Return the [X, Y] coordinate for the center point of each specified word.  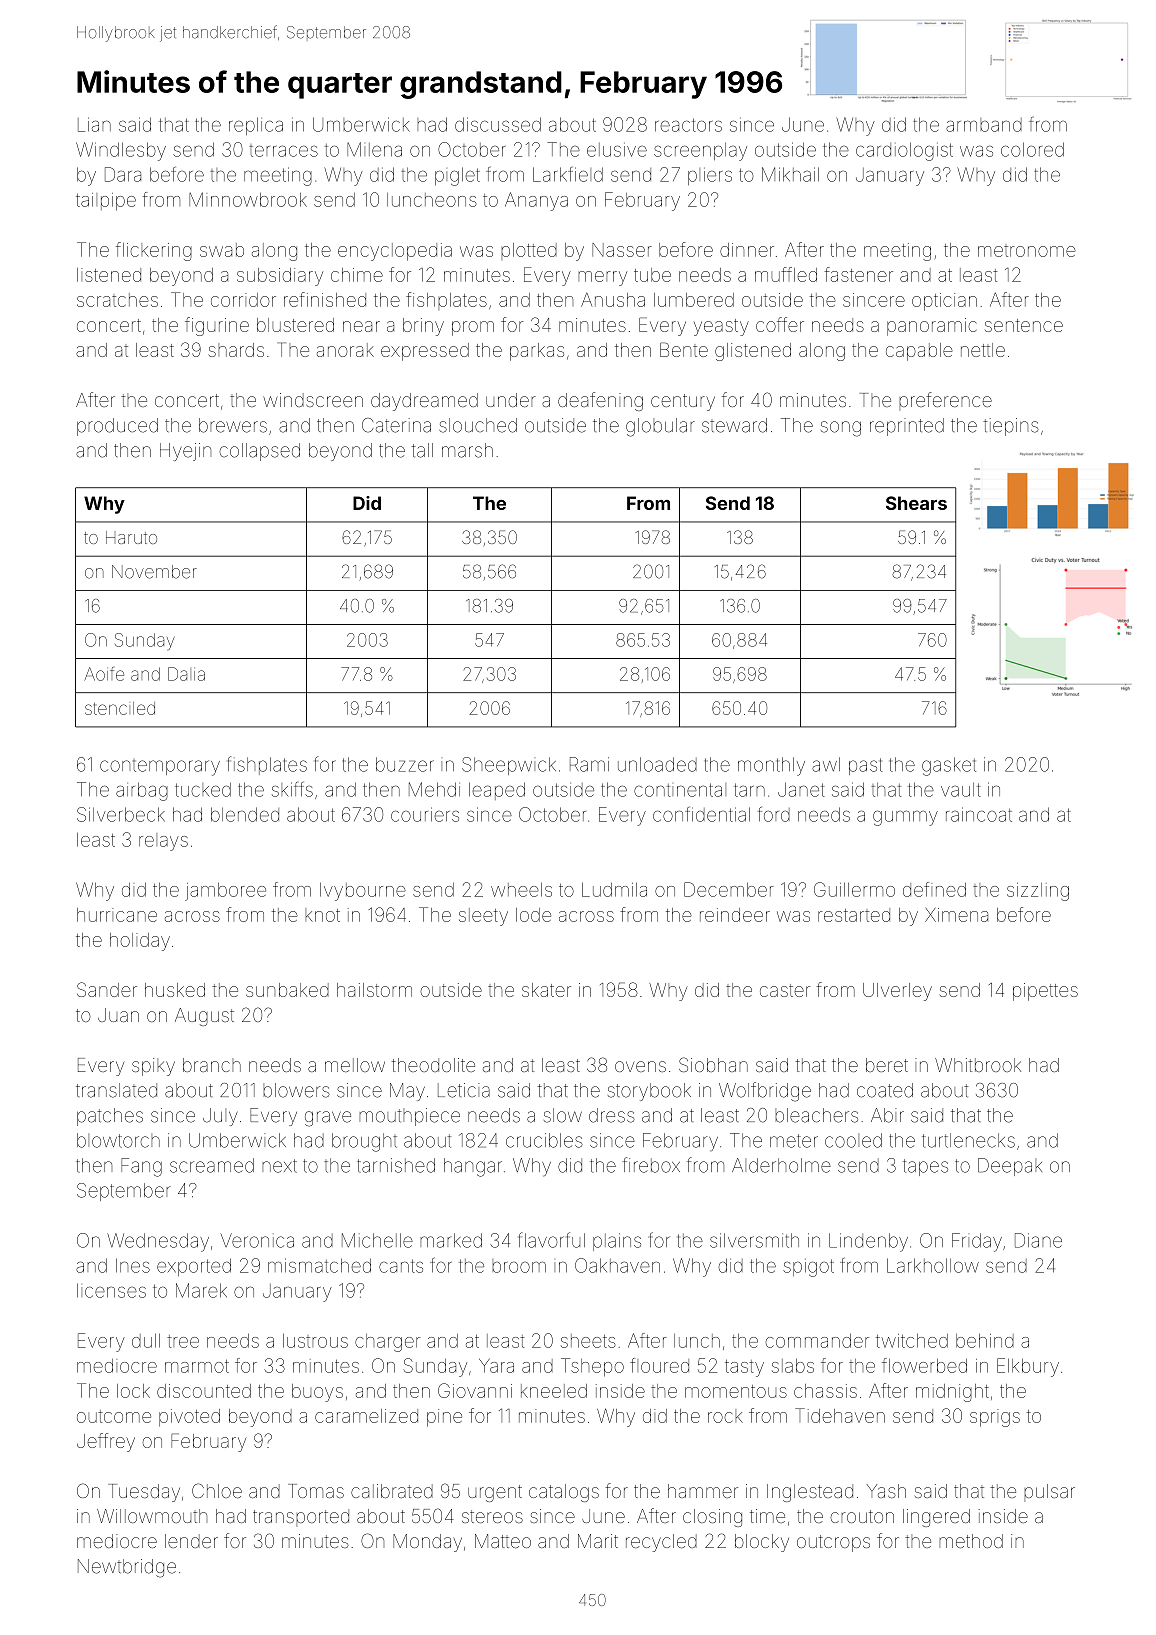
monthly [771, 766]
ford [774, 814]
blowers [296, 1090]
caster [785, 990]
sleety [483, 917]
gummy [905, 818]
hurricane [117, 915]
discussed [498, 124]
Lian [94, 124]
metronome [1027, 251]
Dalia [186, 674]
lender [191, 1541]
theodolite [433, 1065]
